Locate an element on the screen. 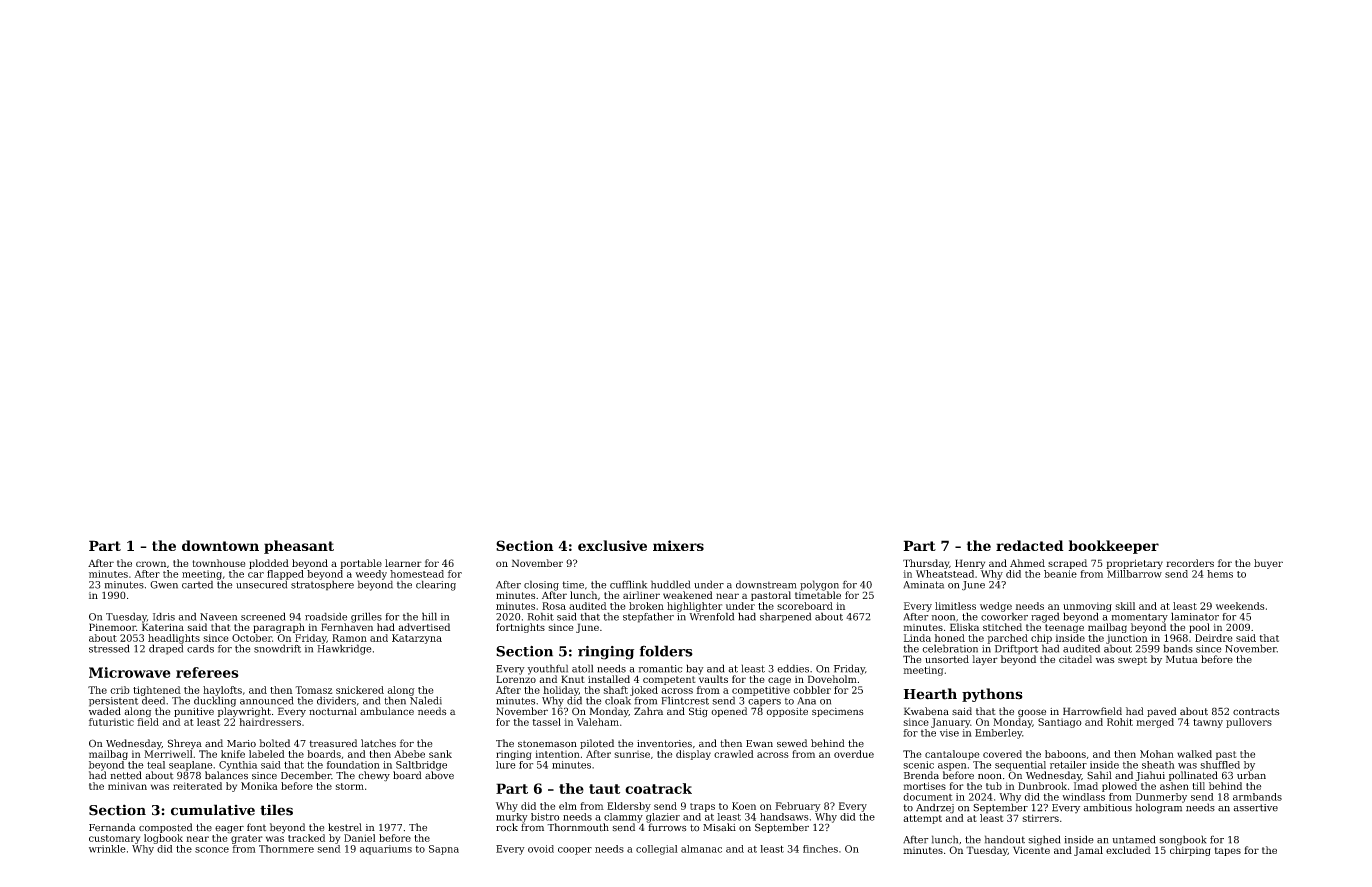 Image resolution: width=1372 pixels, height=887 pixels. downstream is located at coordinates (766, 584).
